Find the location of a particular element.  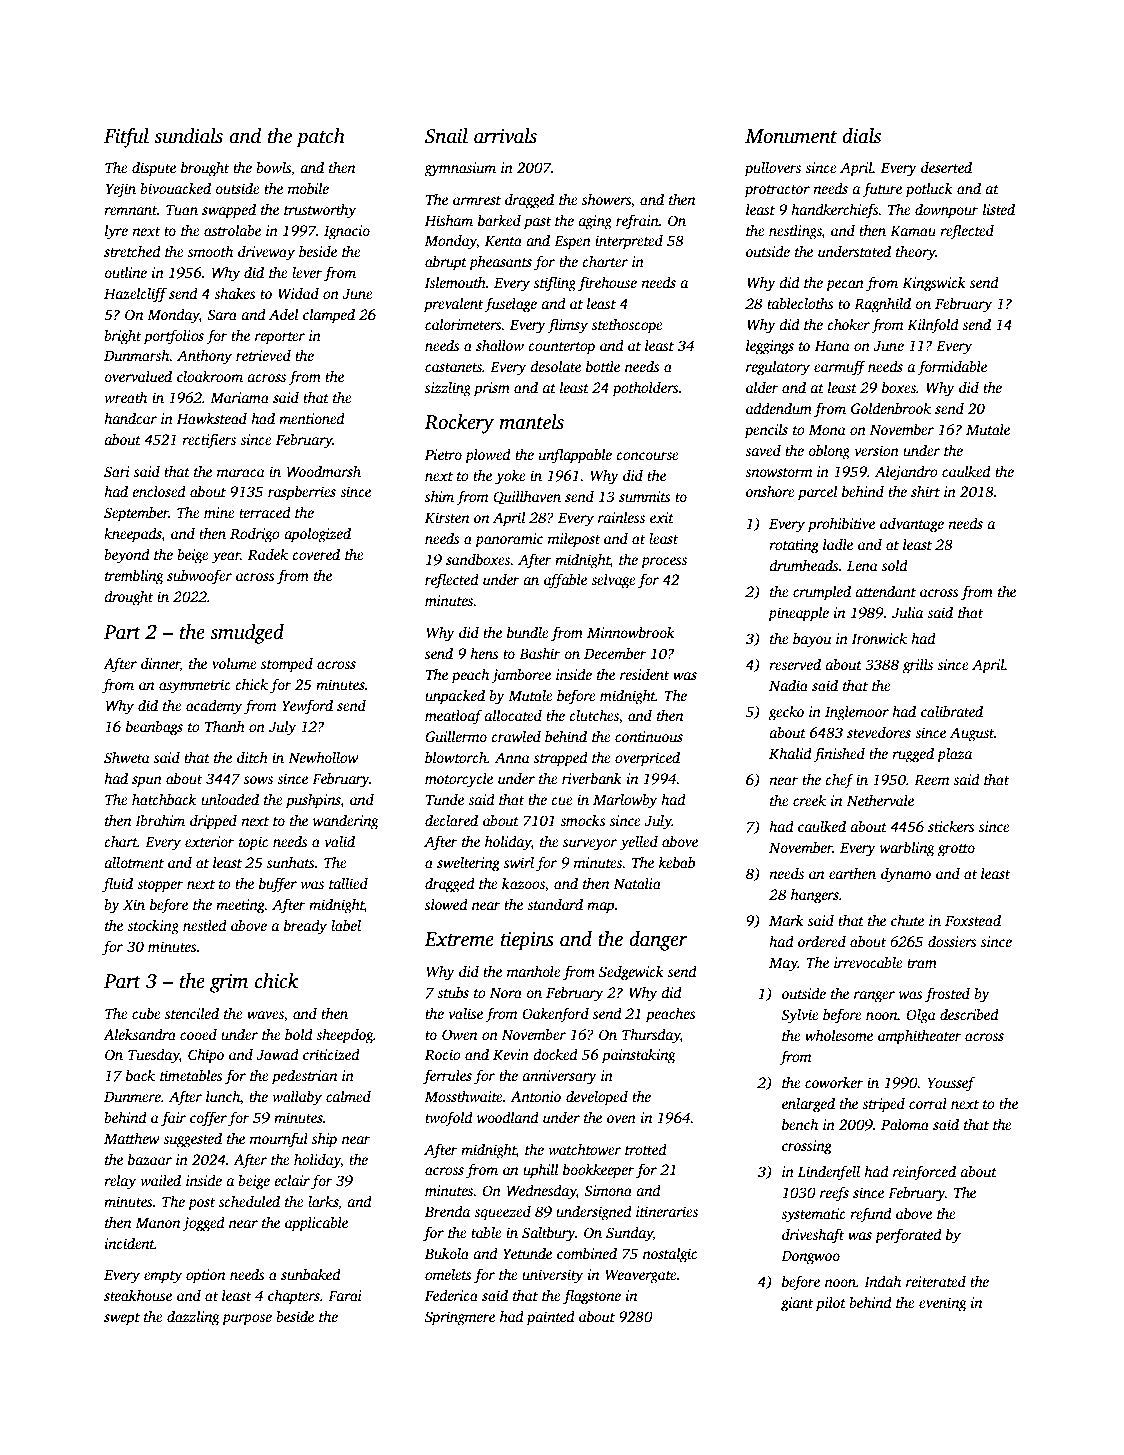

purpose is located at coordinates (247, 1320).
